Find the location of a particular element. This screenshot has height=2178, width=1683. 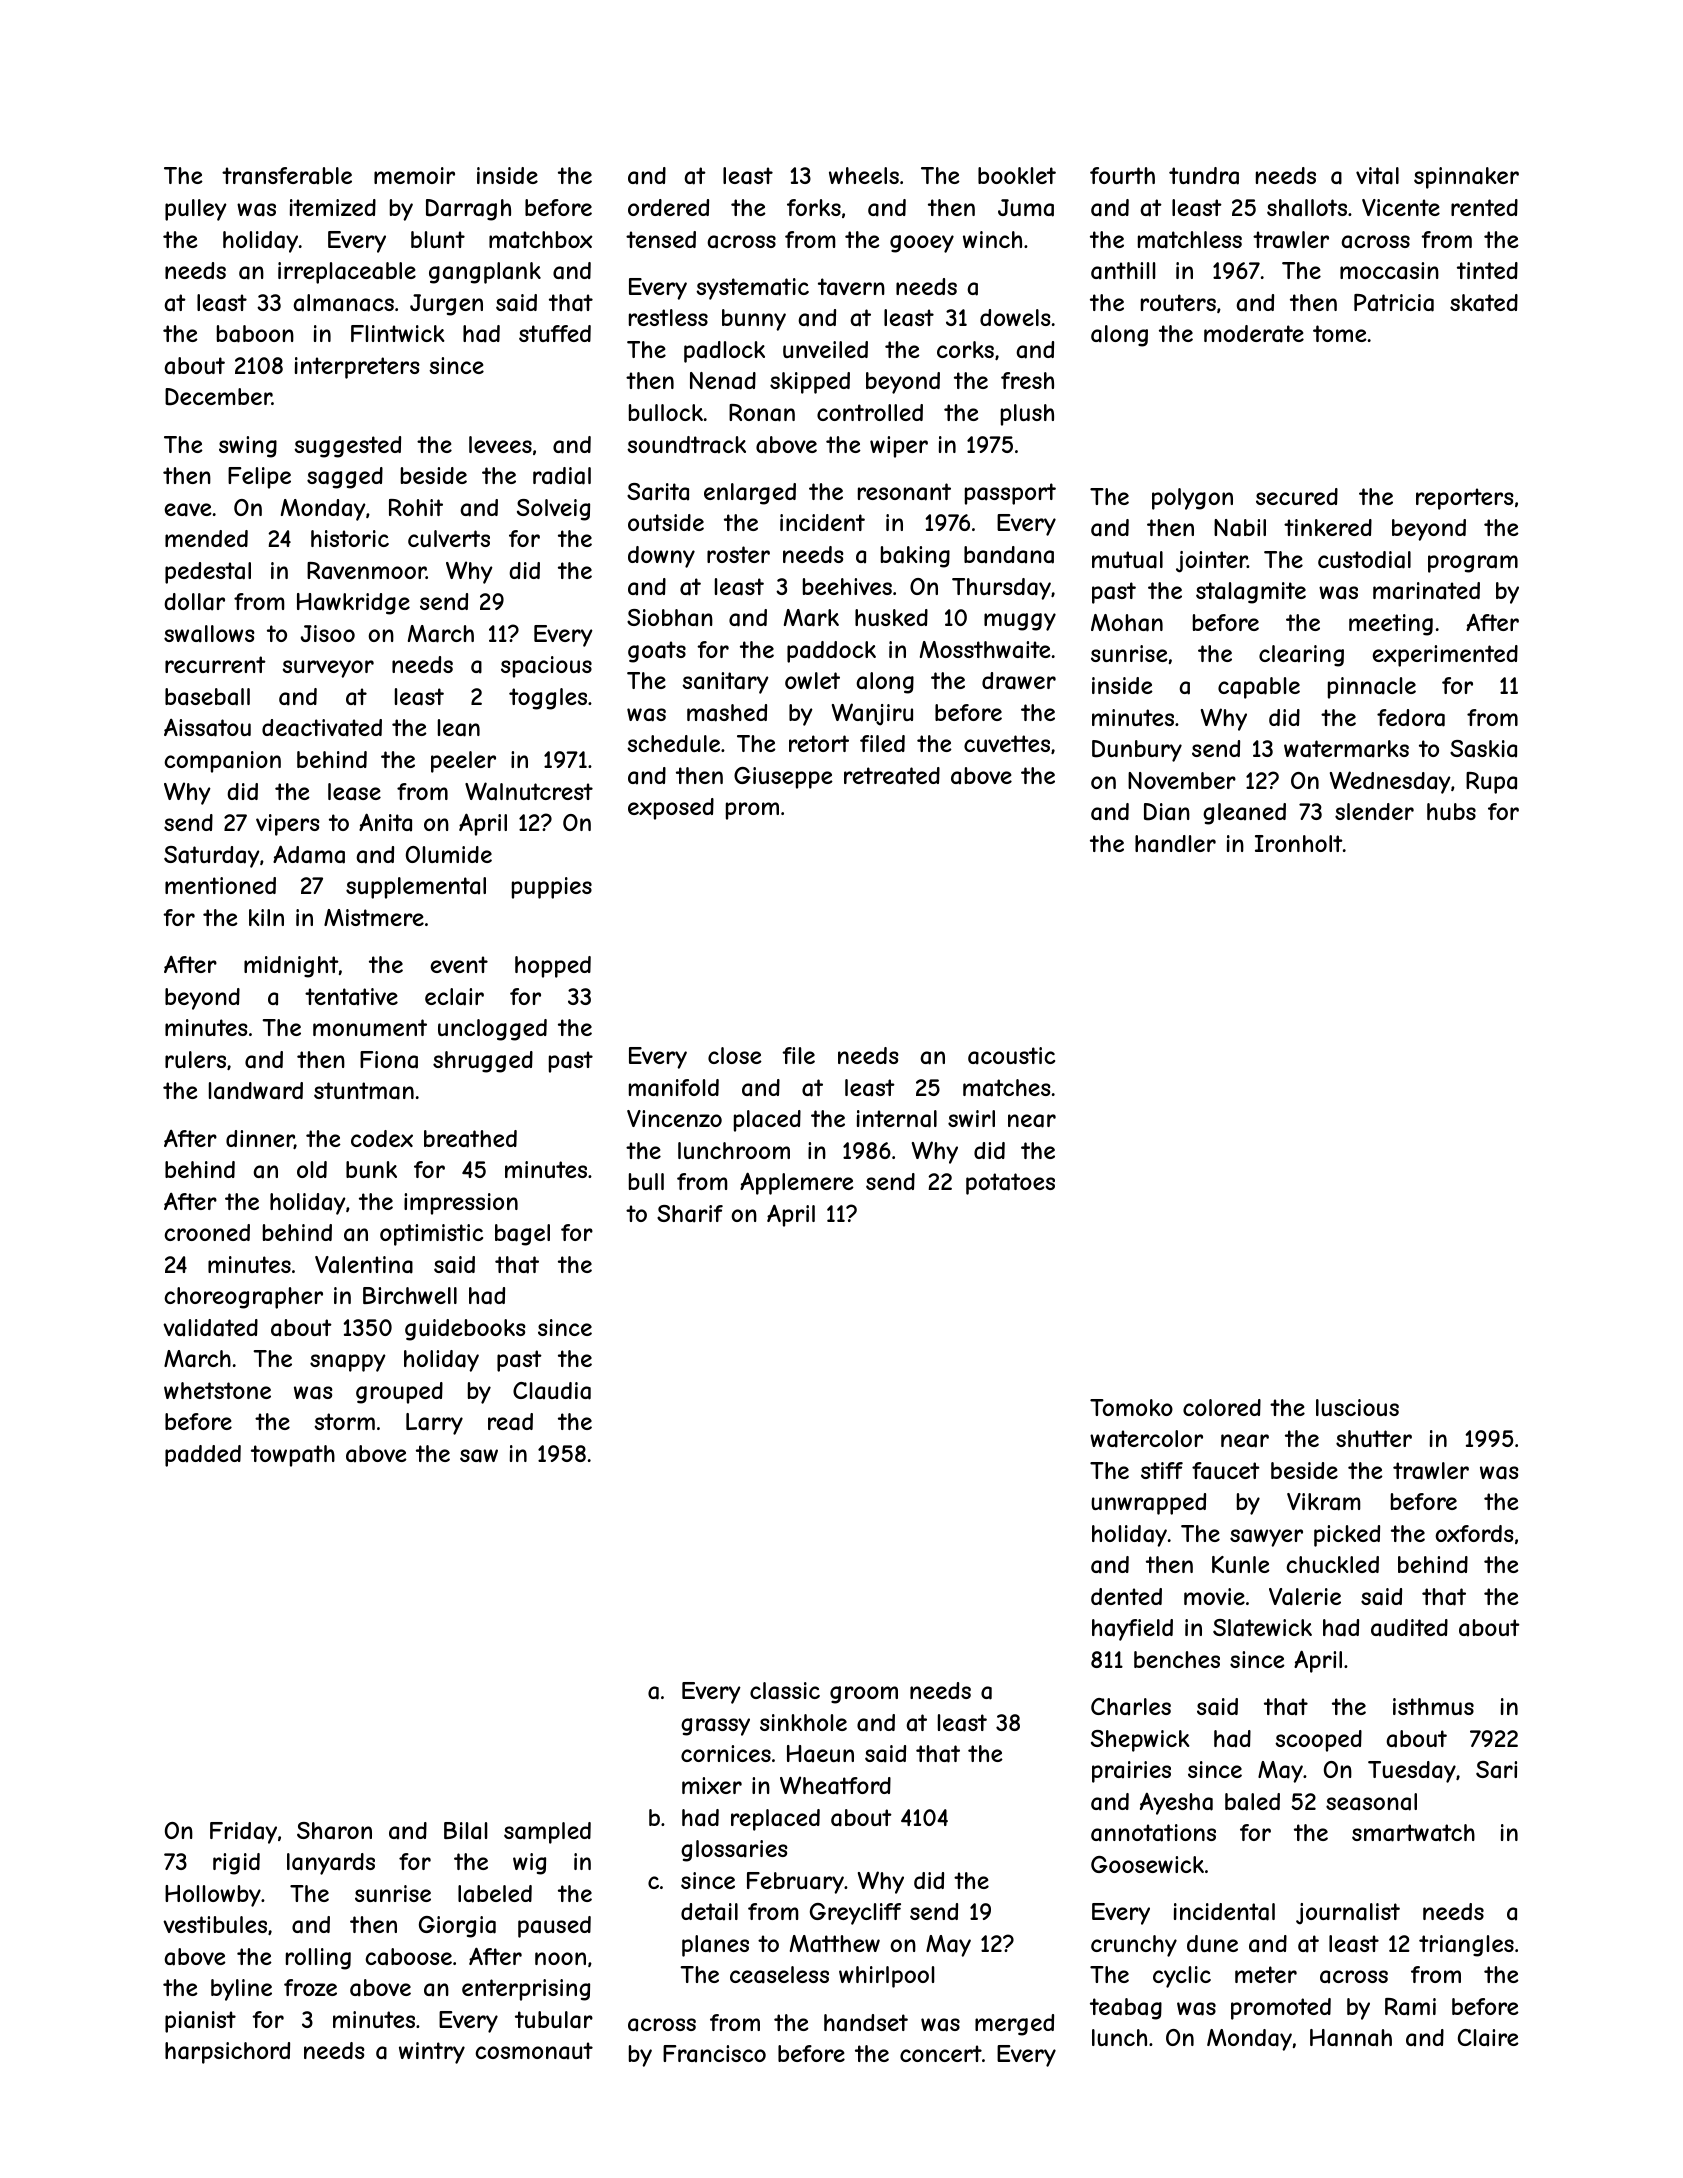

concert is located at coordinates (941, 2053).
